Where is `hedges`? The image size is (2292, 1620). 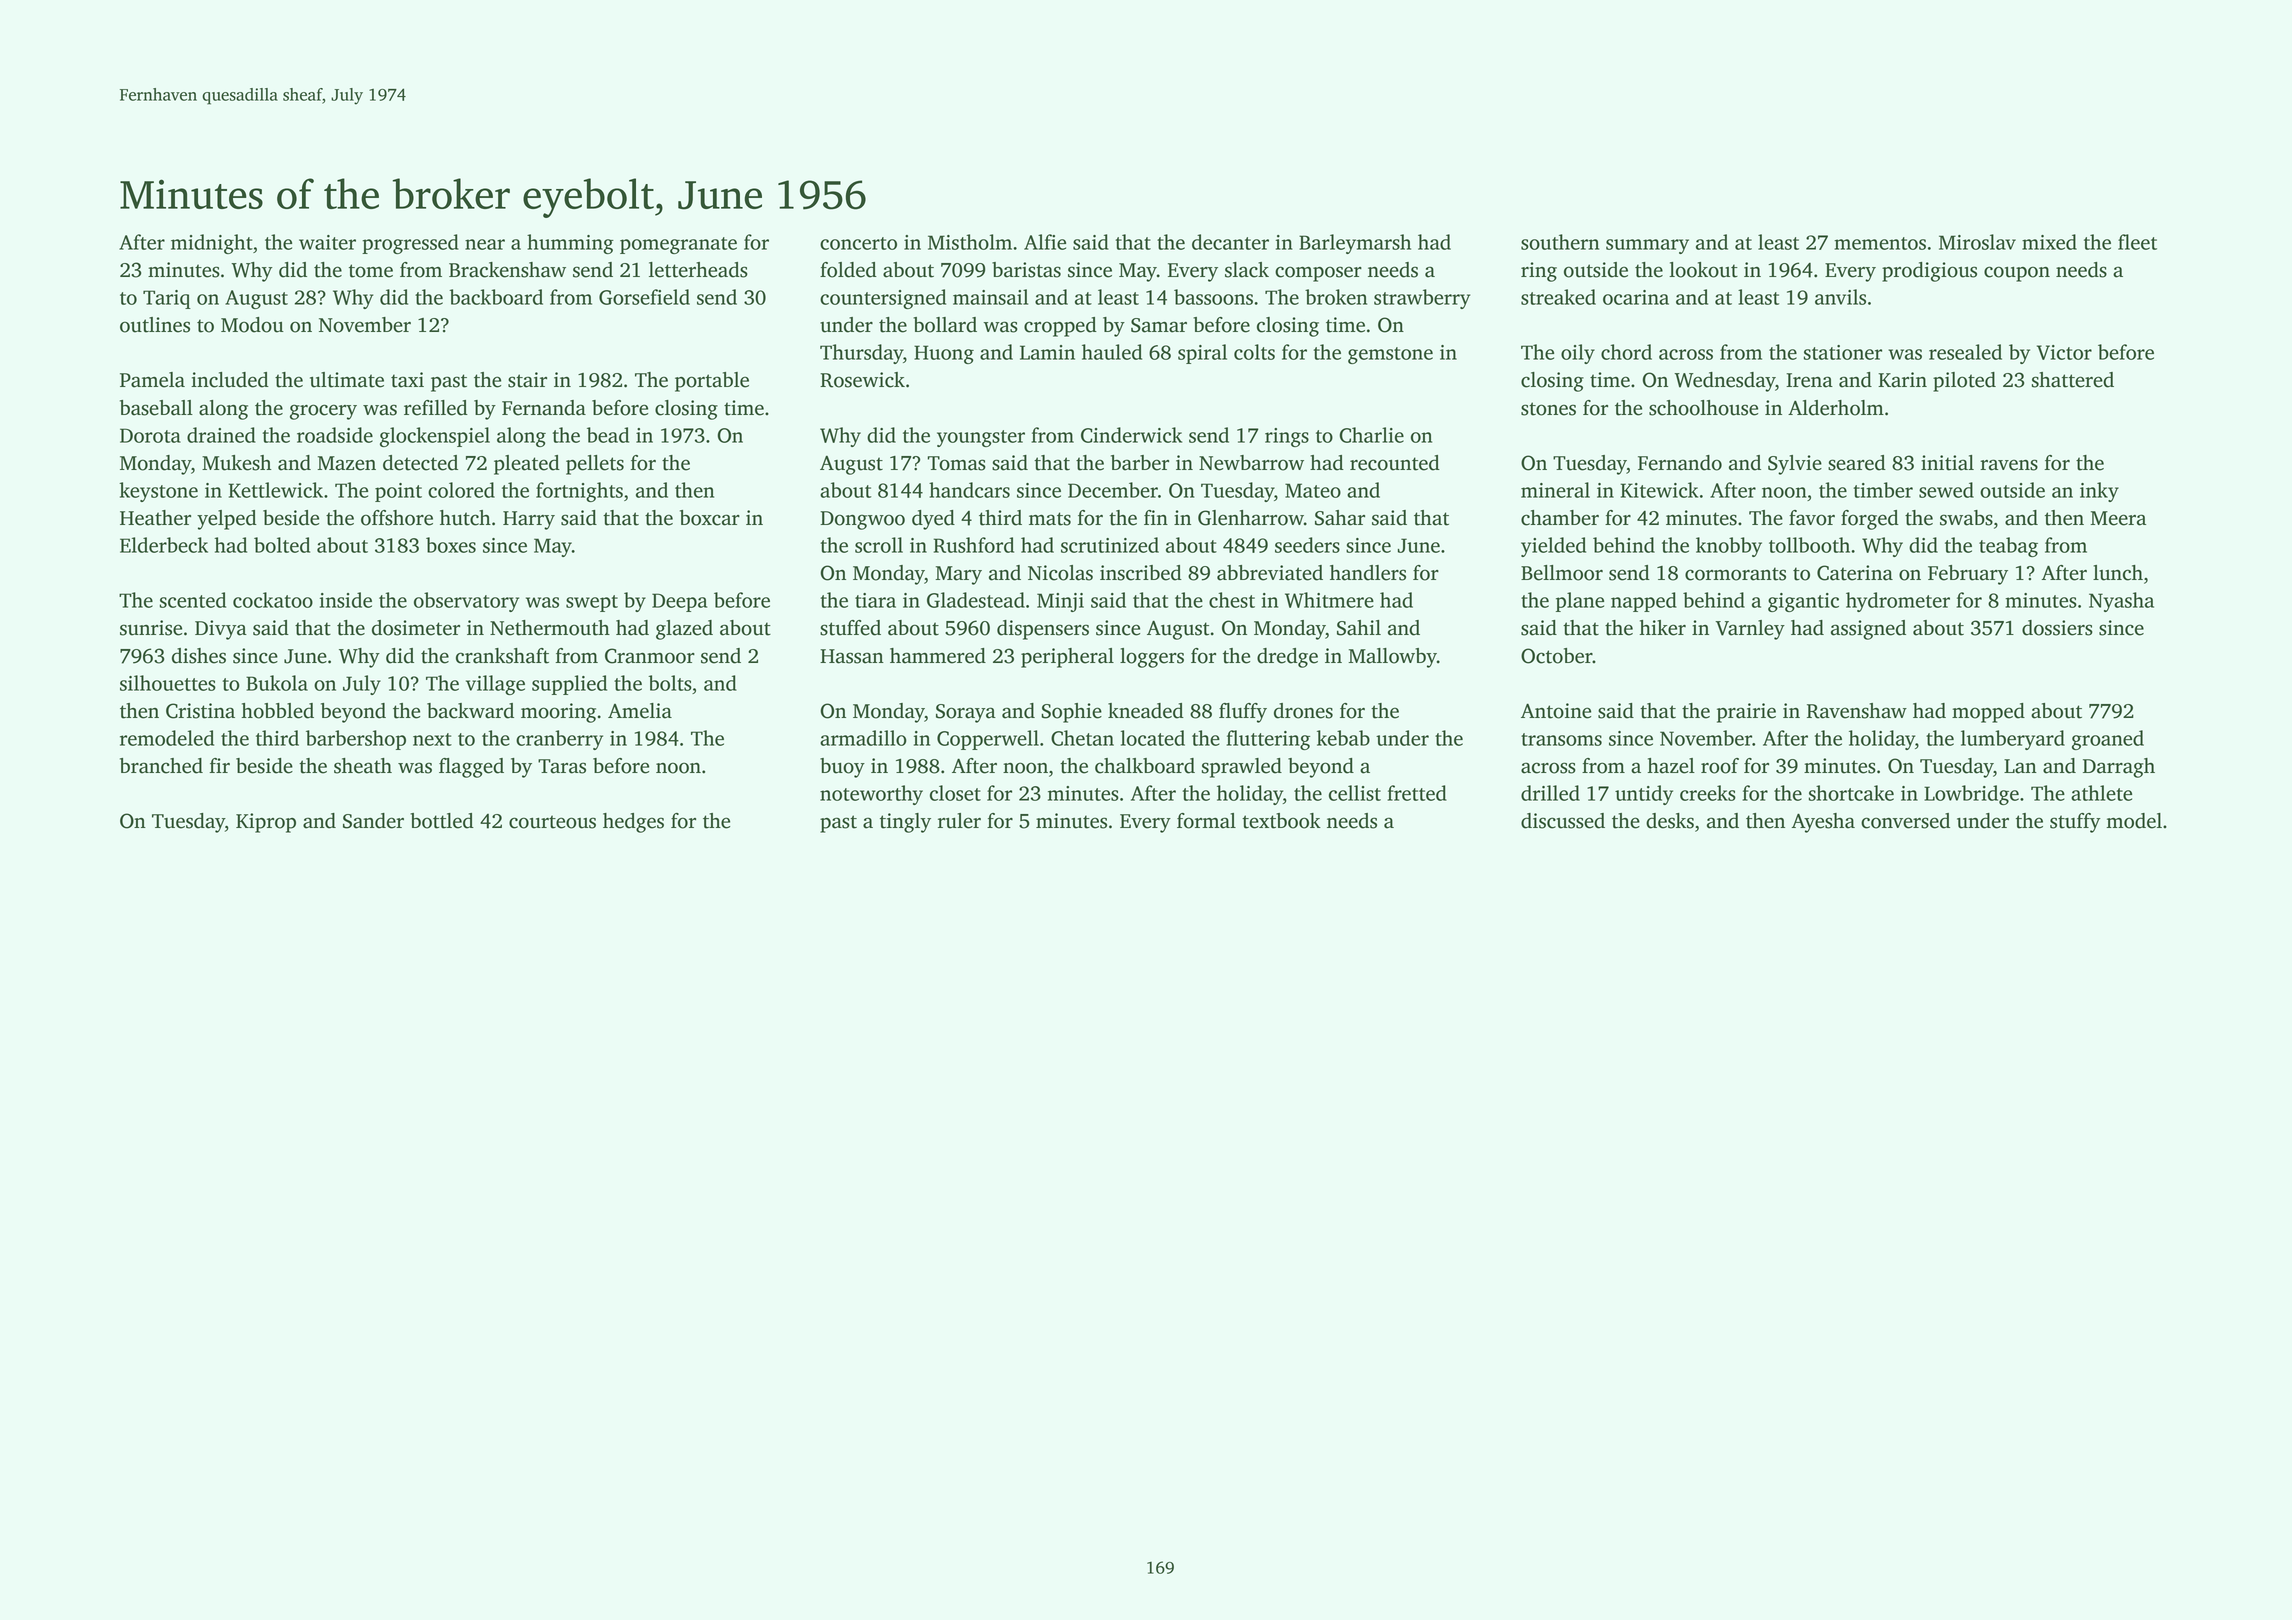
hedges is located at coordinates (633, 823).
